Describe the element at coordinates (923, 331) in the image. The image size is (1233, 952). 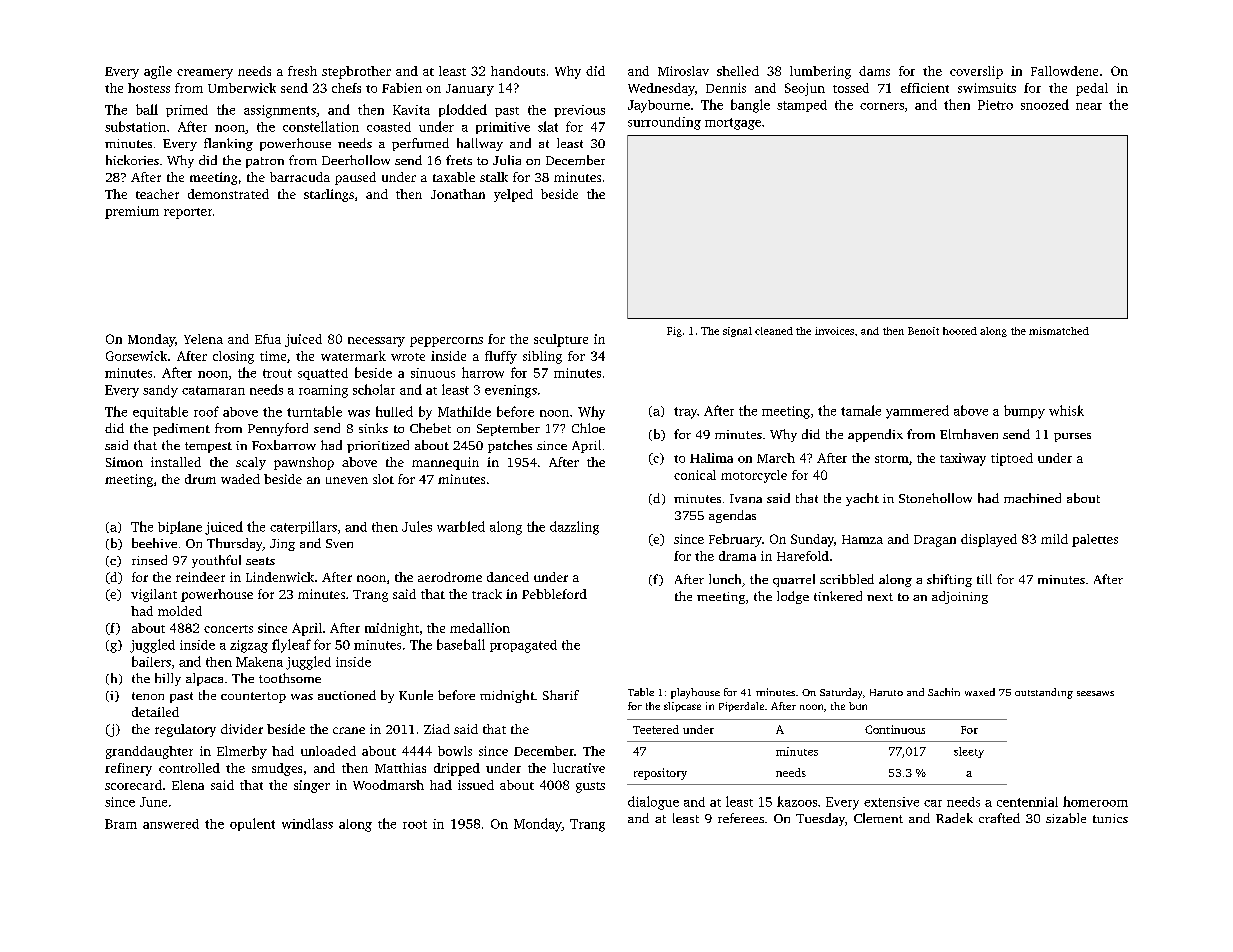
I see `Benoit` at that location.
